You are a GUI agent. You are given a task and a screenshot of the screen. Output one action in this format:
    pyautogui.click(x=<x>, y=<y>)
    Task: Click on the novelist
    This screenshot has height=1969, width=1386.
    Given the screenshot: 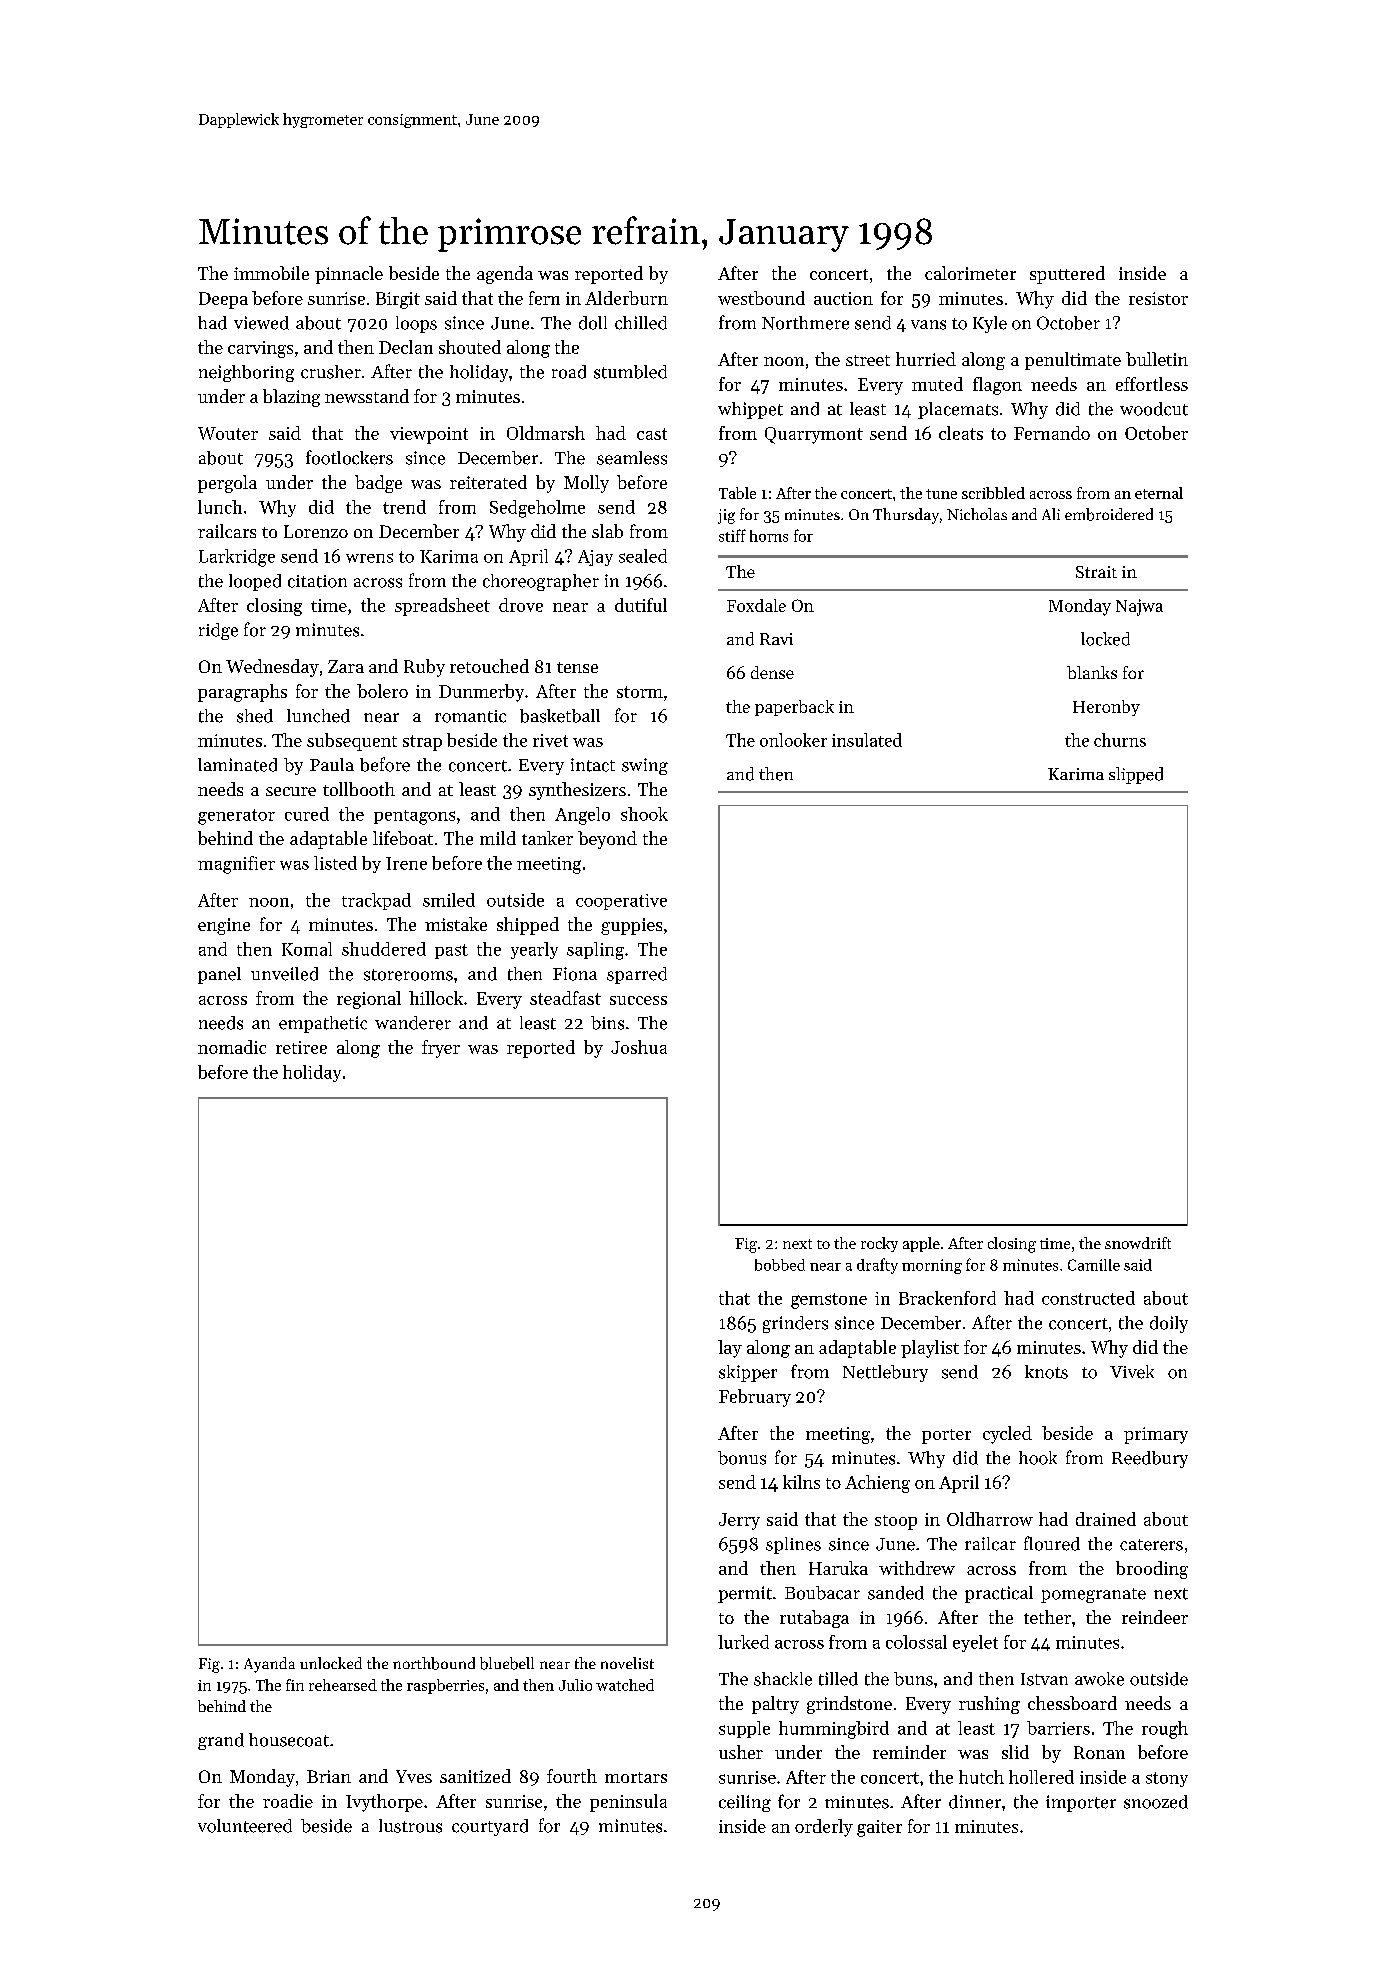 What is the action you would take?
    pyautogui.click(x=627, y=1663)
